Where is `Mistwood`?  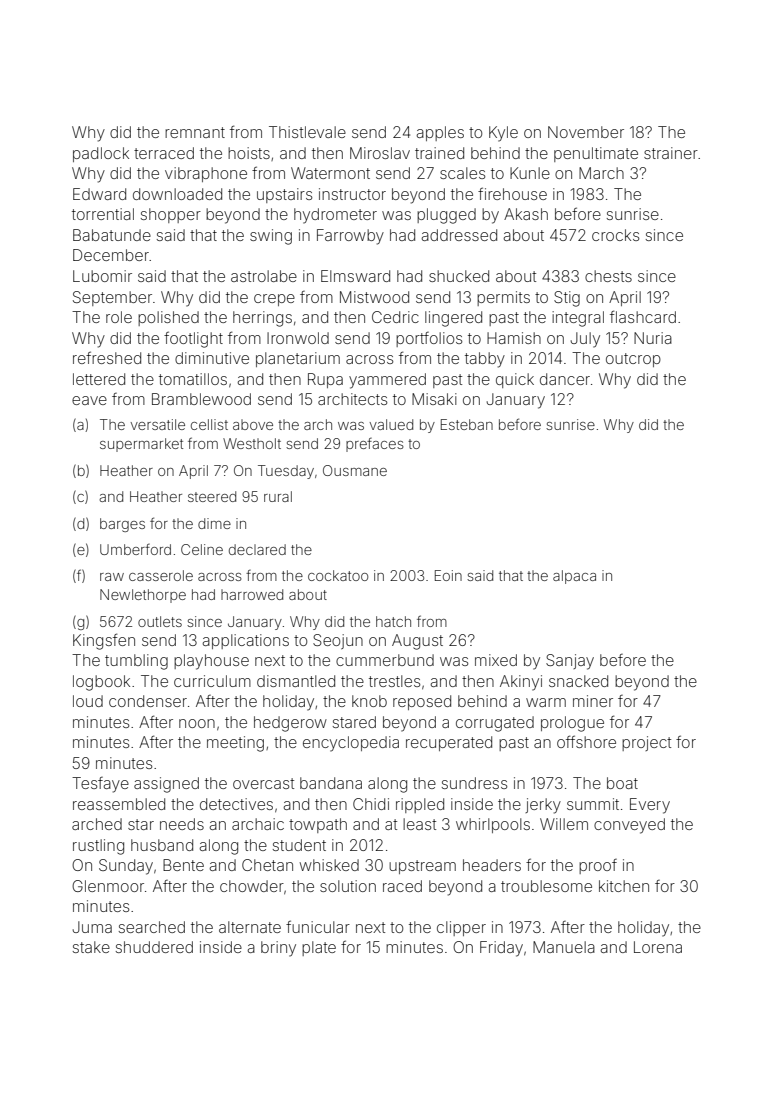
Mistwood is located at coordinates (374, 297).
